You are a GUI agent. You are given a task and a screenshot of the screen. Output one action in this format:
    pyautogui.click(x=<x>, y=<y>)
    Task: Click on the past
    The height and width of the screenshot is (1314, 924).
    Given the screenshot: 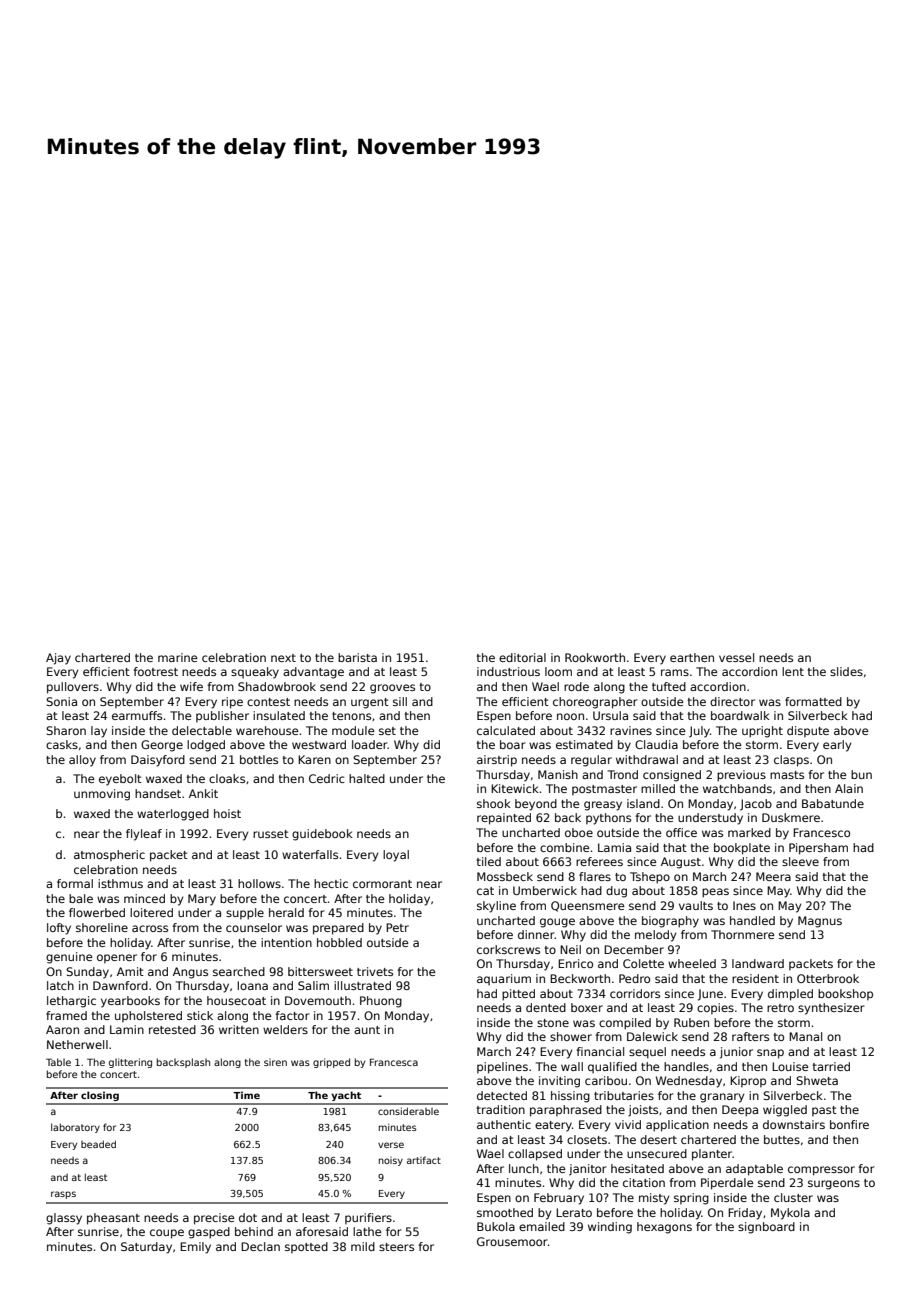 What is the action you would take?
    pyautogui.click(x=824, y=1111)
